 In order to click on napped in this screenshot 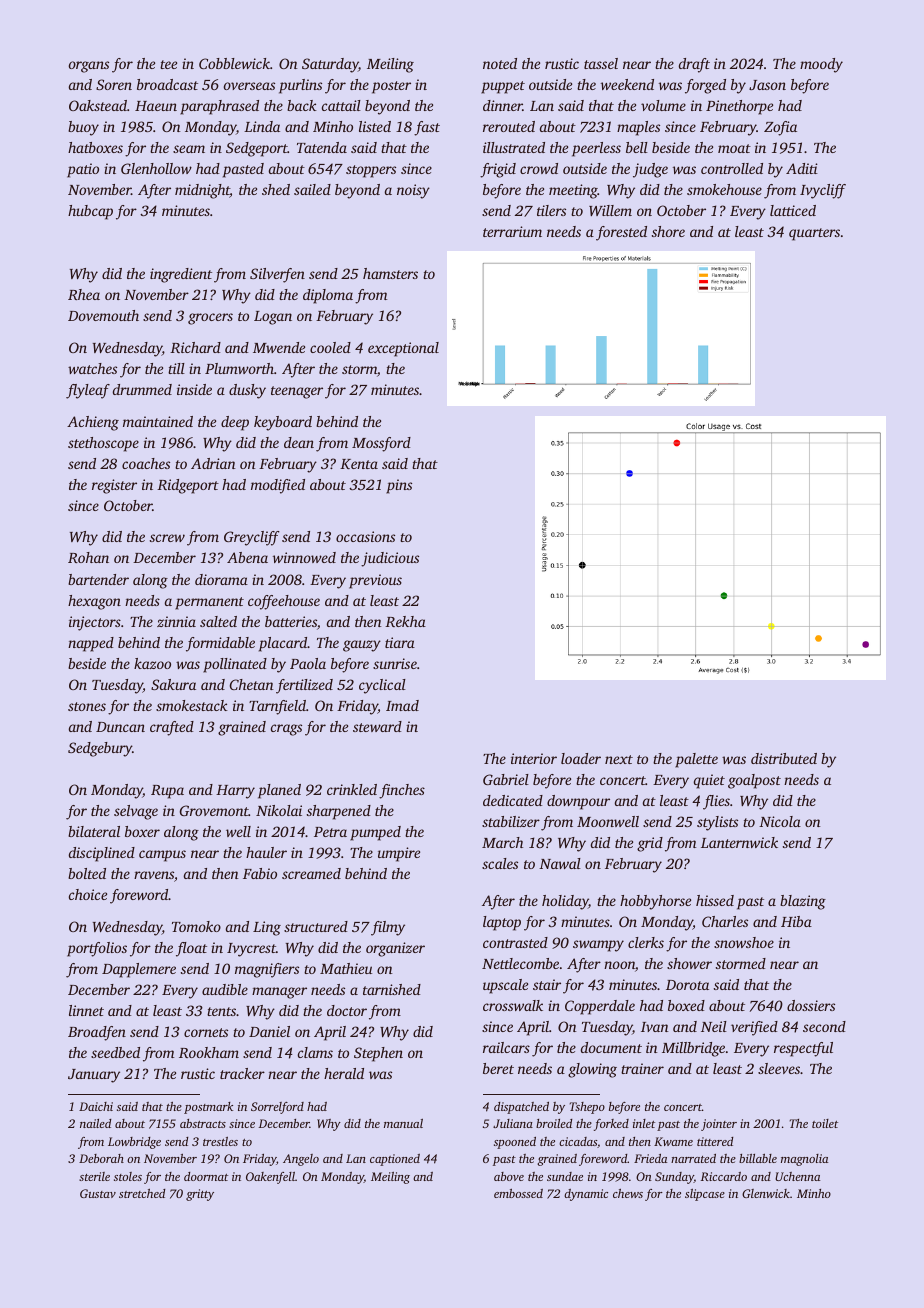, I will do `click(91, 644)`.
